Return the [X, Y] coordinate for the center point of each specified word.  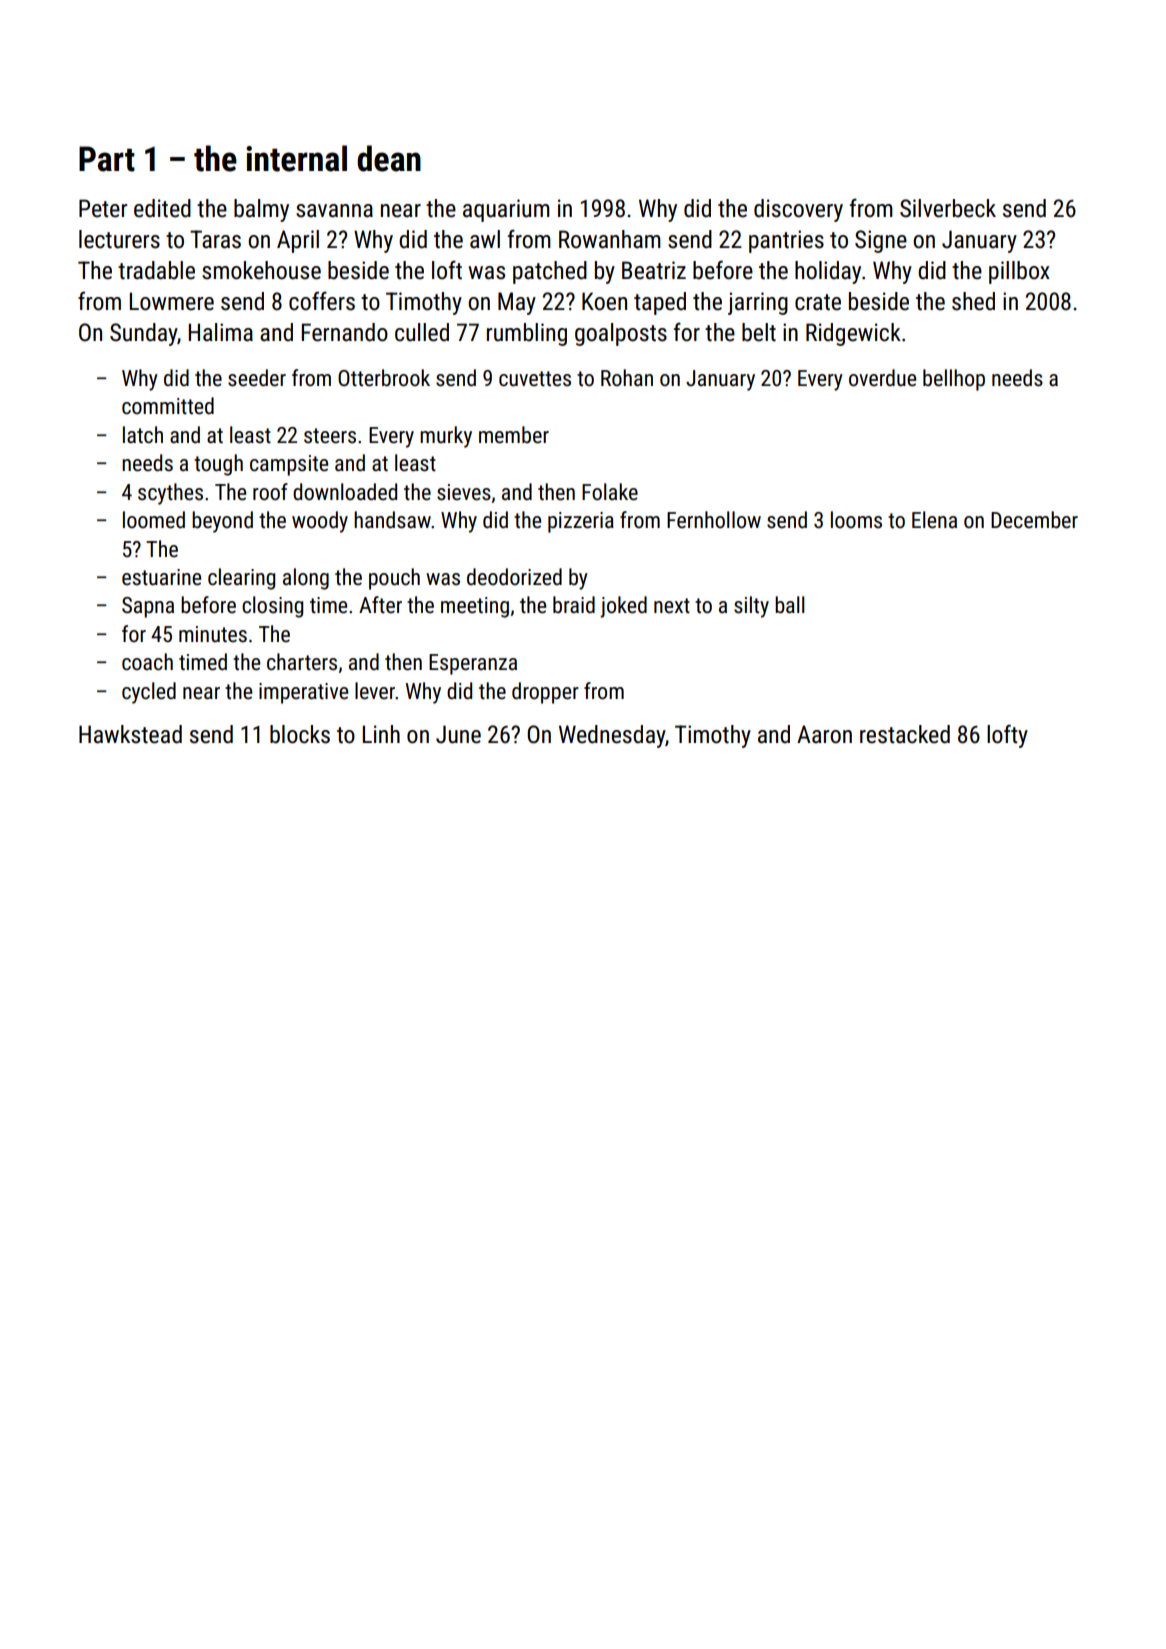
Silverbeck [948, 208]
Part [107, 159]
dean [389, 158]
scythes [170, 494]
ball [789, 605]
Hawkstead [130, 734]
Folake [610, 492]
